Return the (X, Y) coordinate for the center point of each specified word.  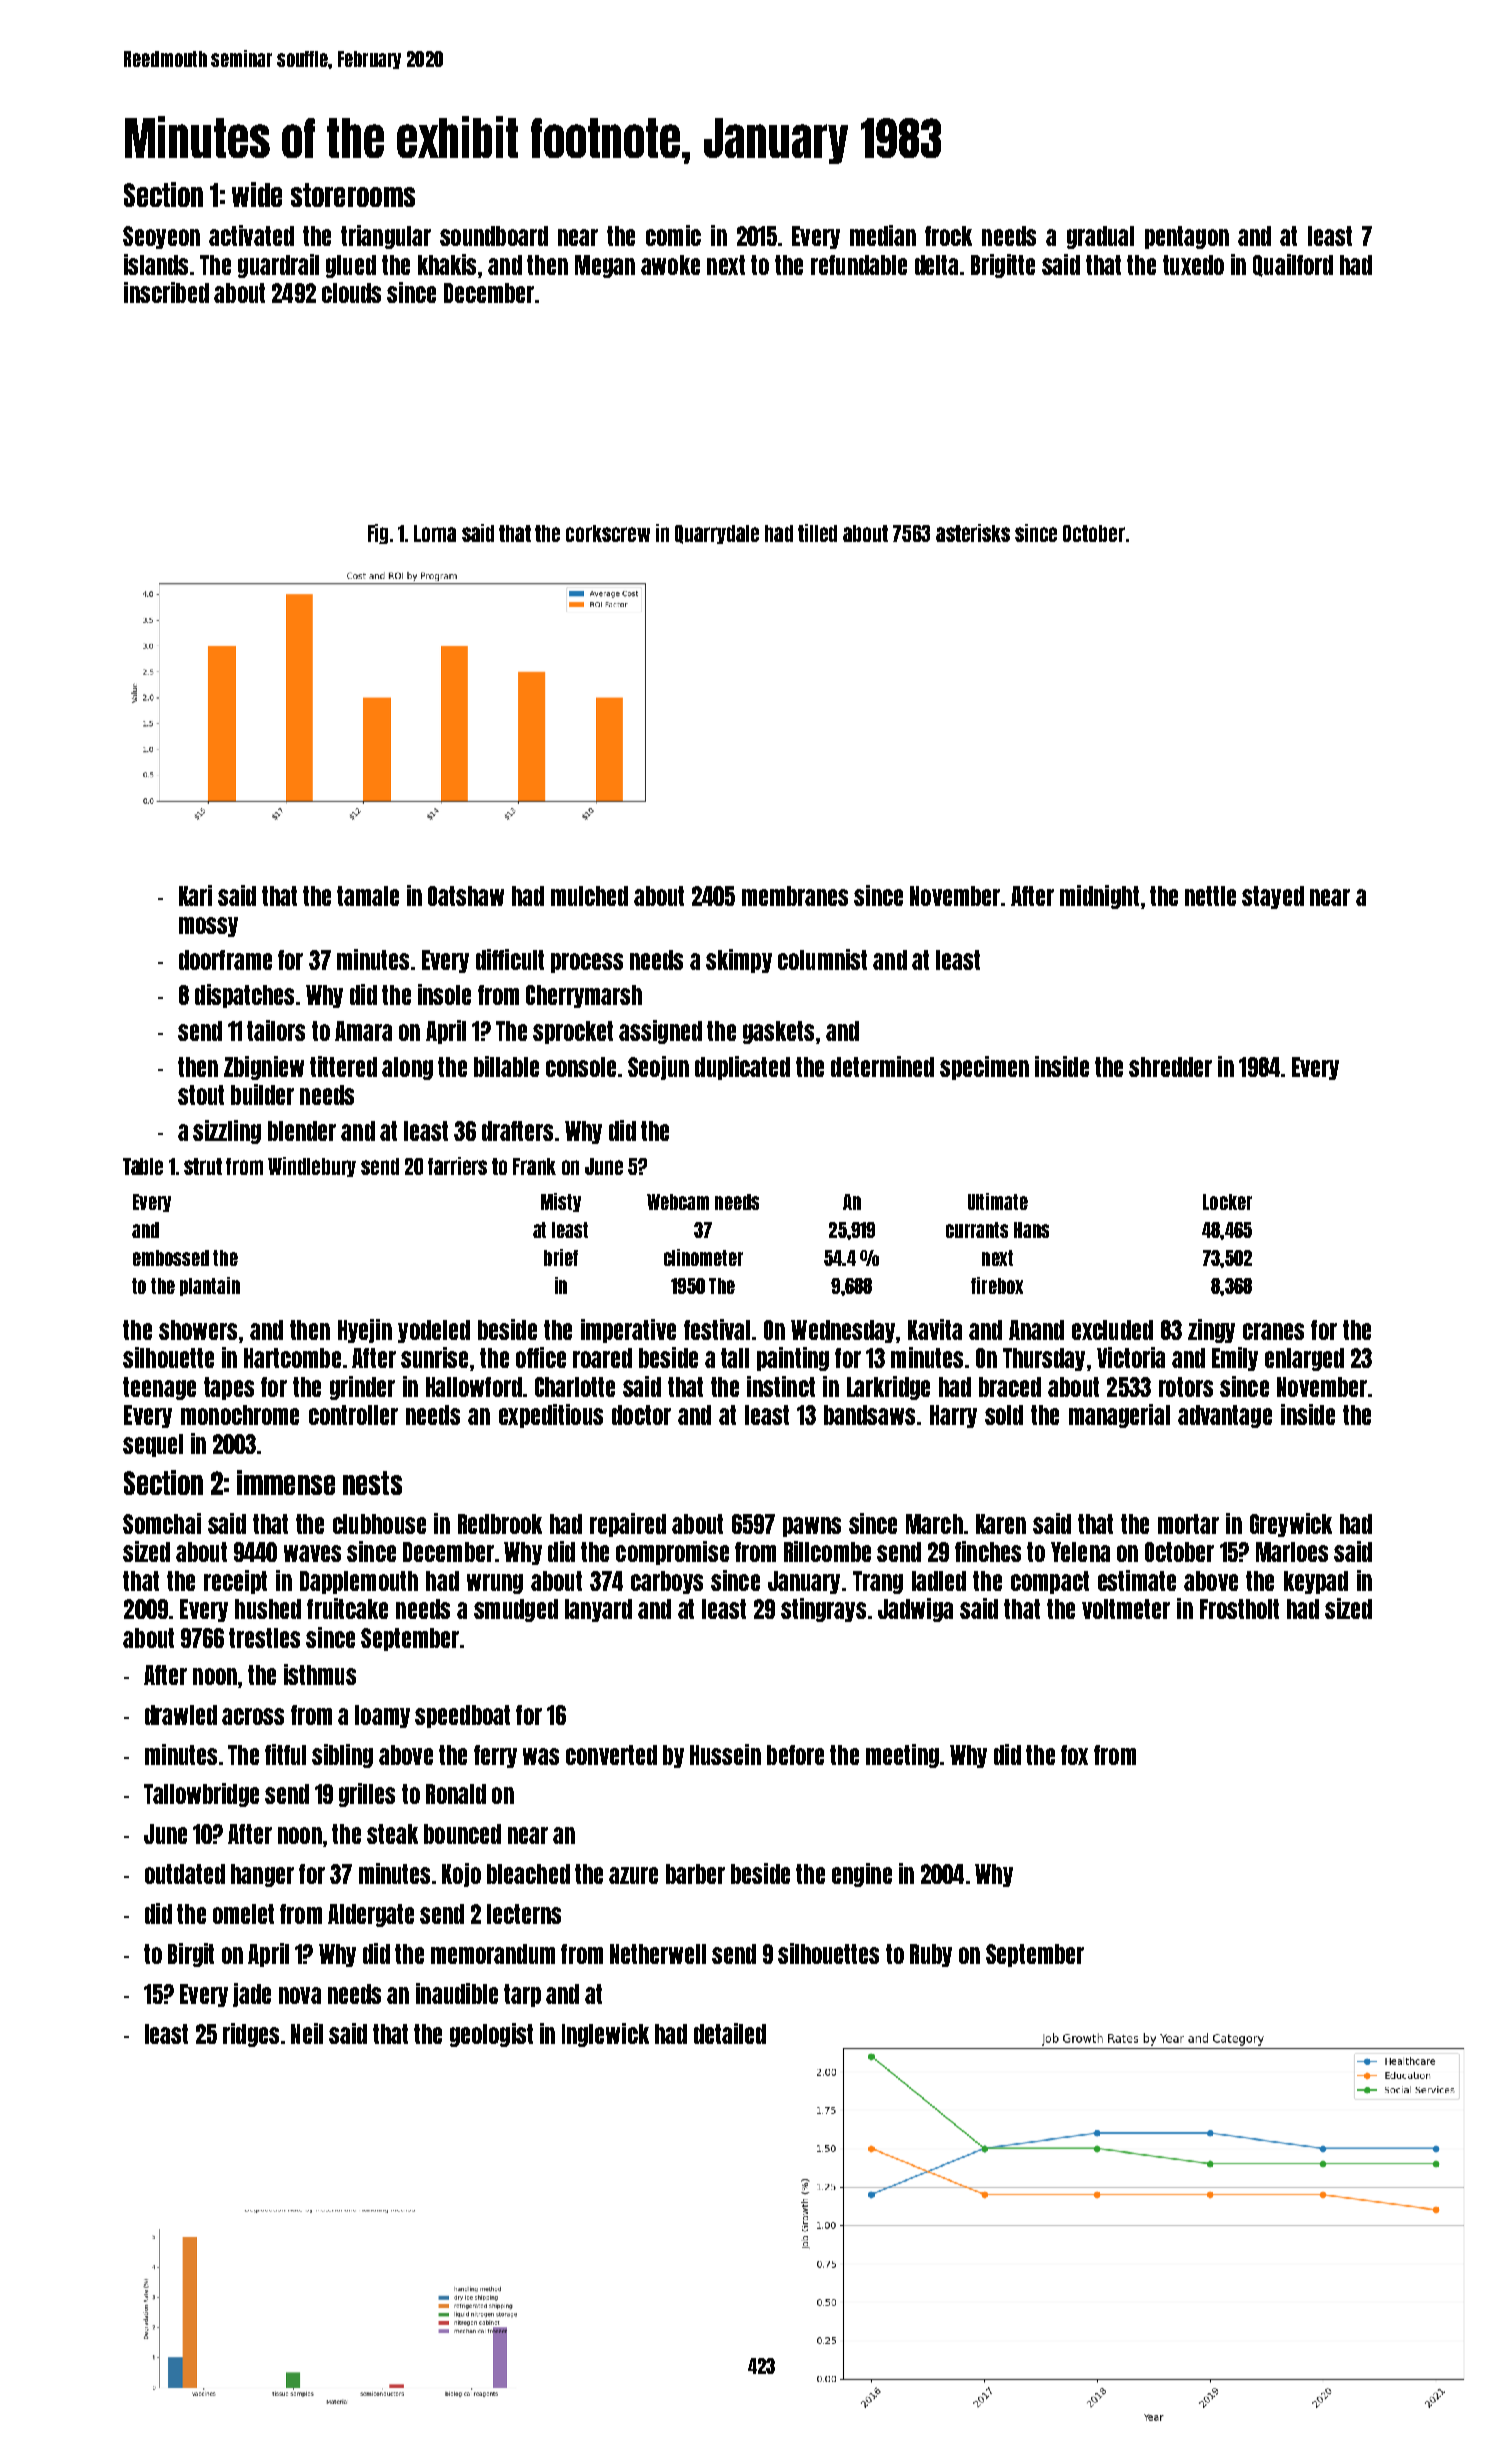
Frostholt (1239, 1609)
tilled (817, 533)
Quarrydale (717, 534)
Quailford (1293, 265)
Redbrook (500, 1524)
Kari (195, 895)
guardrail (278, 266)
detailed (730, 2033)
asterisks (973, 533)
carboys (667, 1582)
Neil (307, 2033)
